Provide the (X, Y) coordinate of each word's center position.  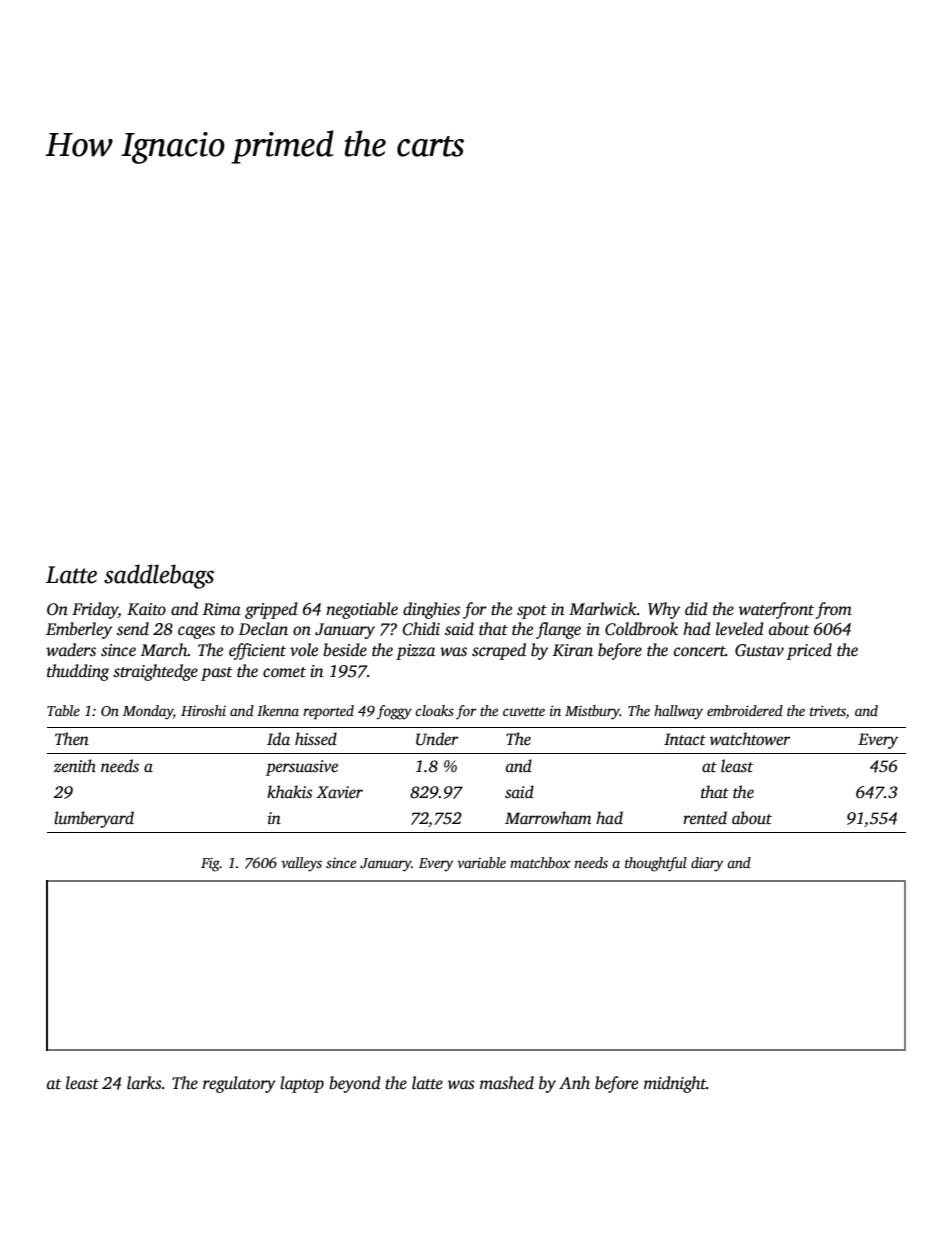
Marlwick (603, 608)
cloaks (434, 710)
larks (144, 1083)
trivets (828, 710)
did (696, 609)
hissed (316, 739)
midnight (675, 1084)
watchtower (750, 739)
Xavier (339, 792)
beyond (355, 1084)
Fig (210, 864)
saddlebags (159, 576)
